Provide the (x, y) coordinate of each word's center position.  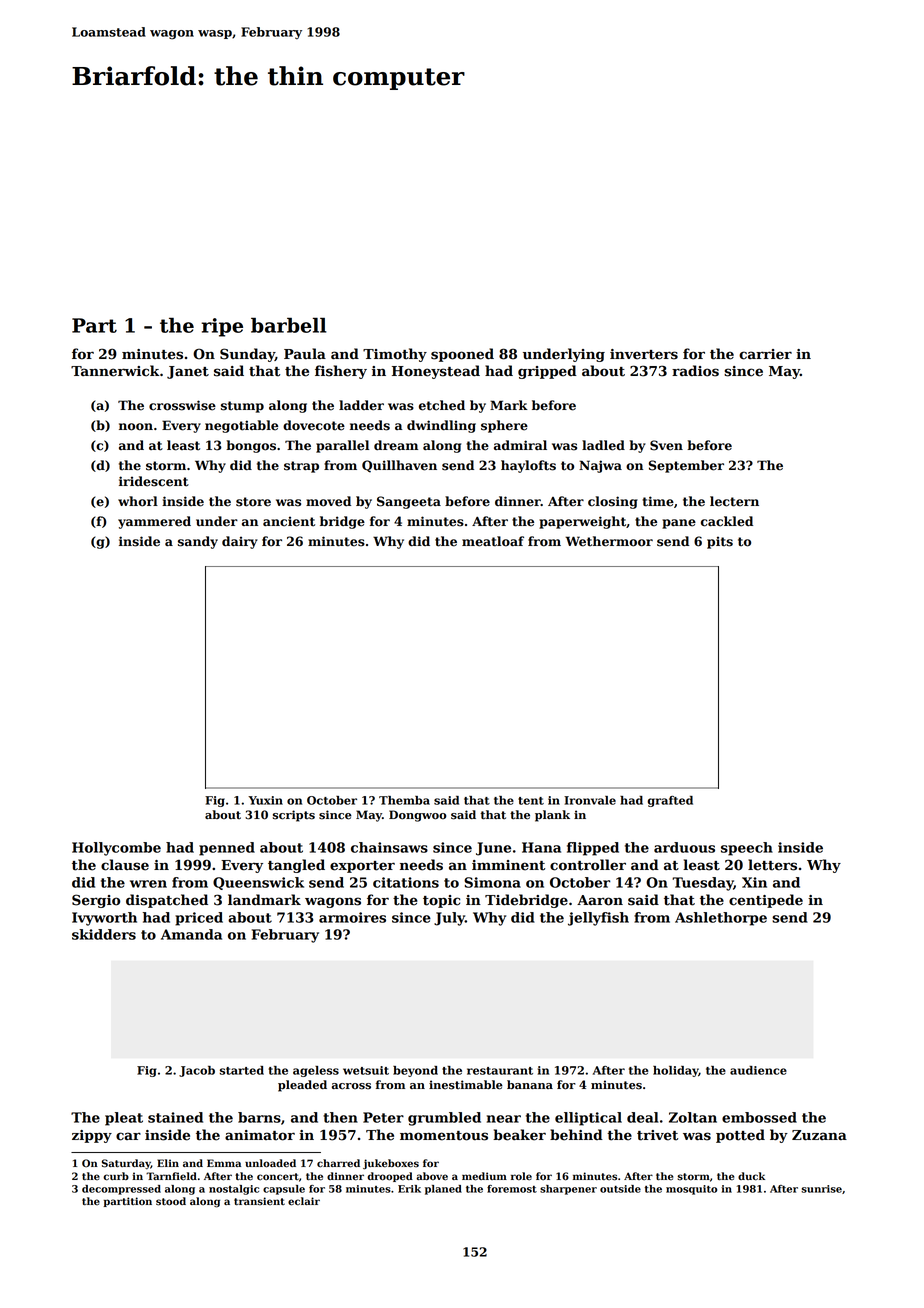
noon (136, 427)
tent (531, 801)
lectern (734, 501)
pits (720, 542)
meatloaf (493, 541)
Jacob (197, 1071)
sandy (198, 542)
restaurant (500, 1071)
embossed (759, 1117)
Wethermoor (609, 541)
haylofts (528, 466)
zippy (92, 1136)
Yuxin (265, 800)
